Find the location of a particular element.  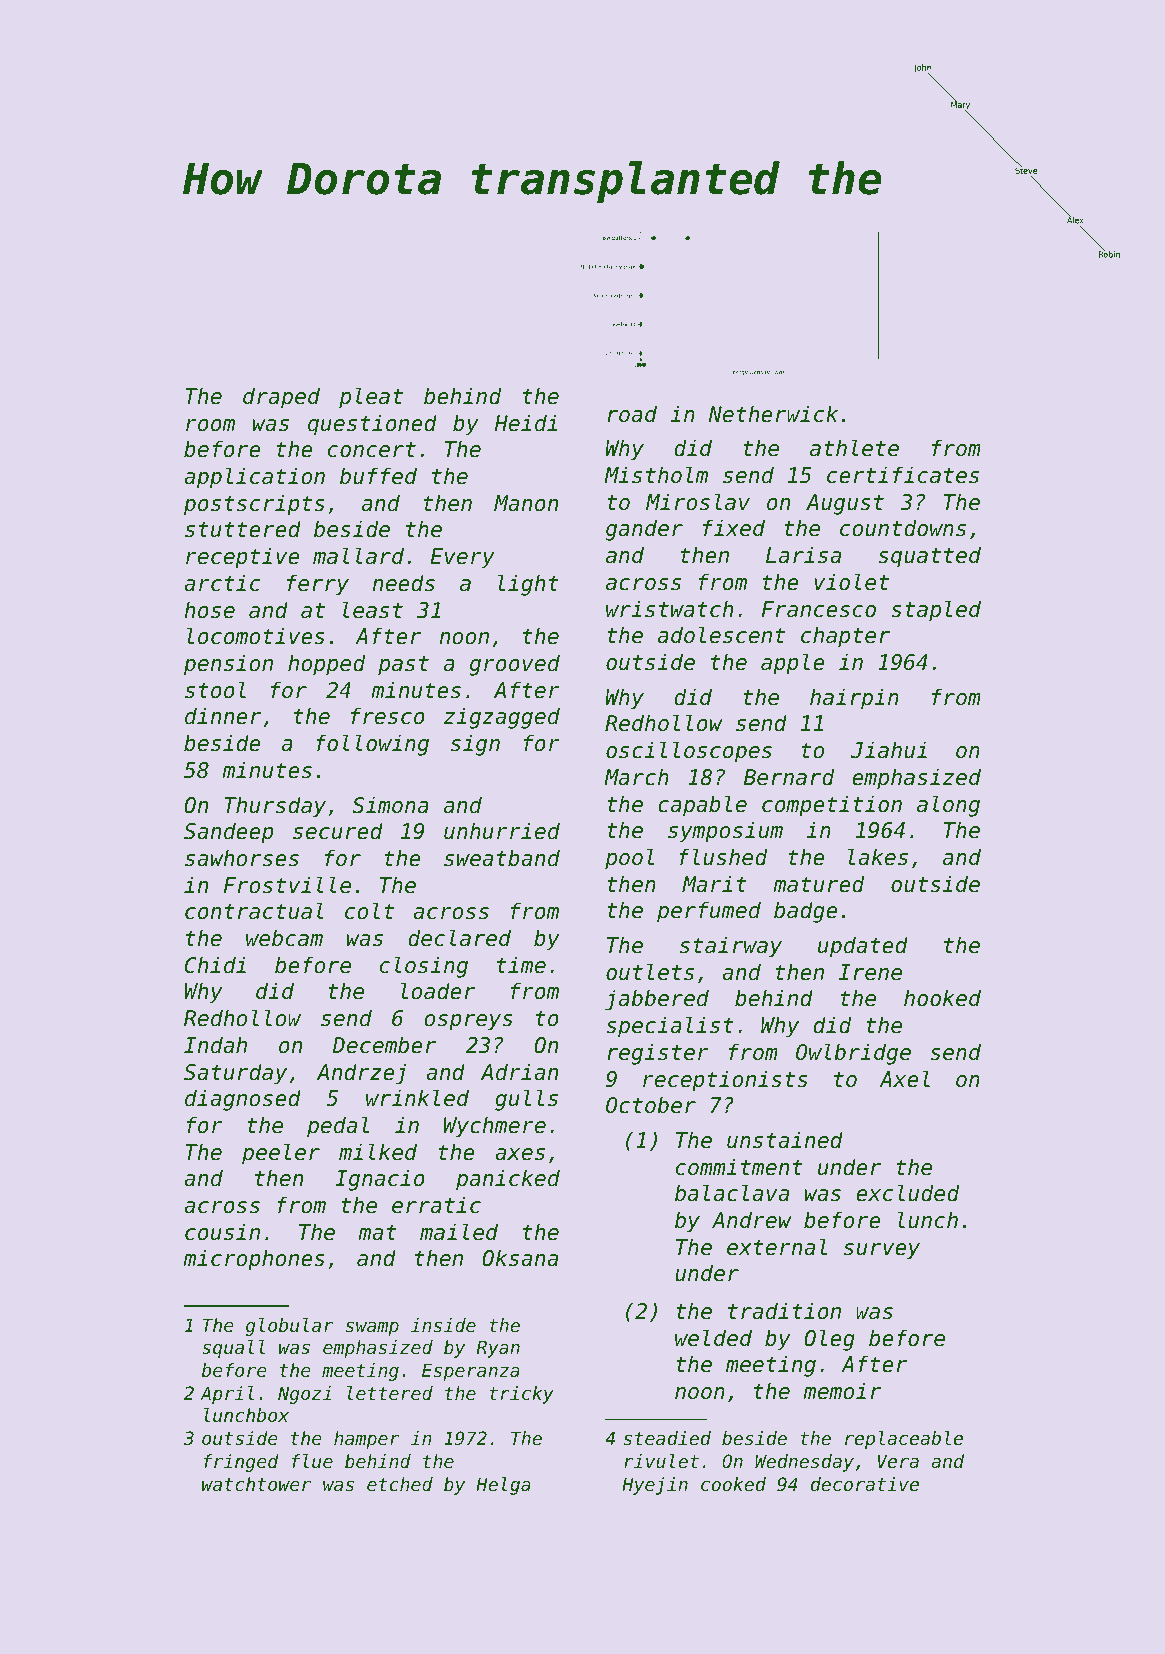

zigzagged is located at coordinates (502, 718).
